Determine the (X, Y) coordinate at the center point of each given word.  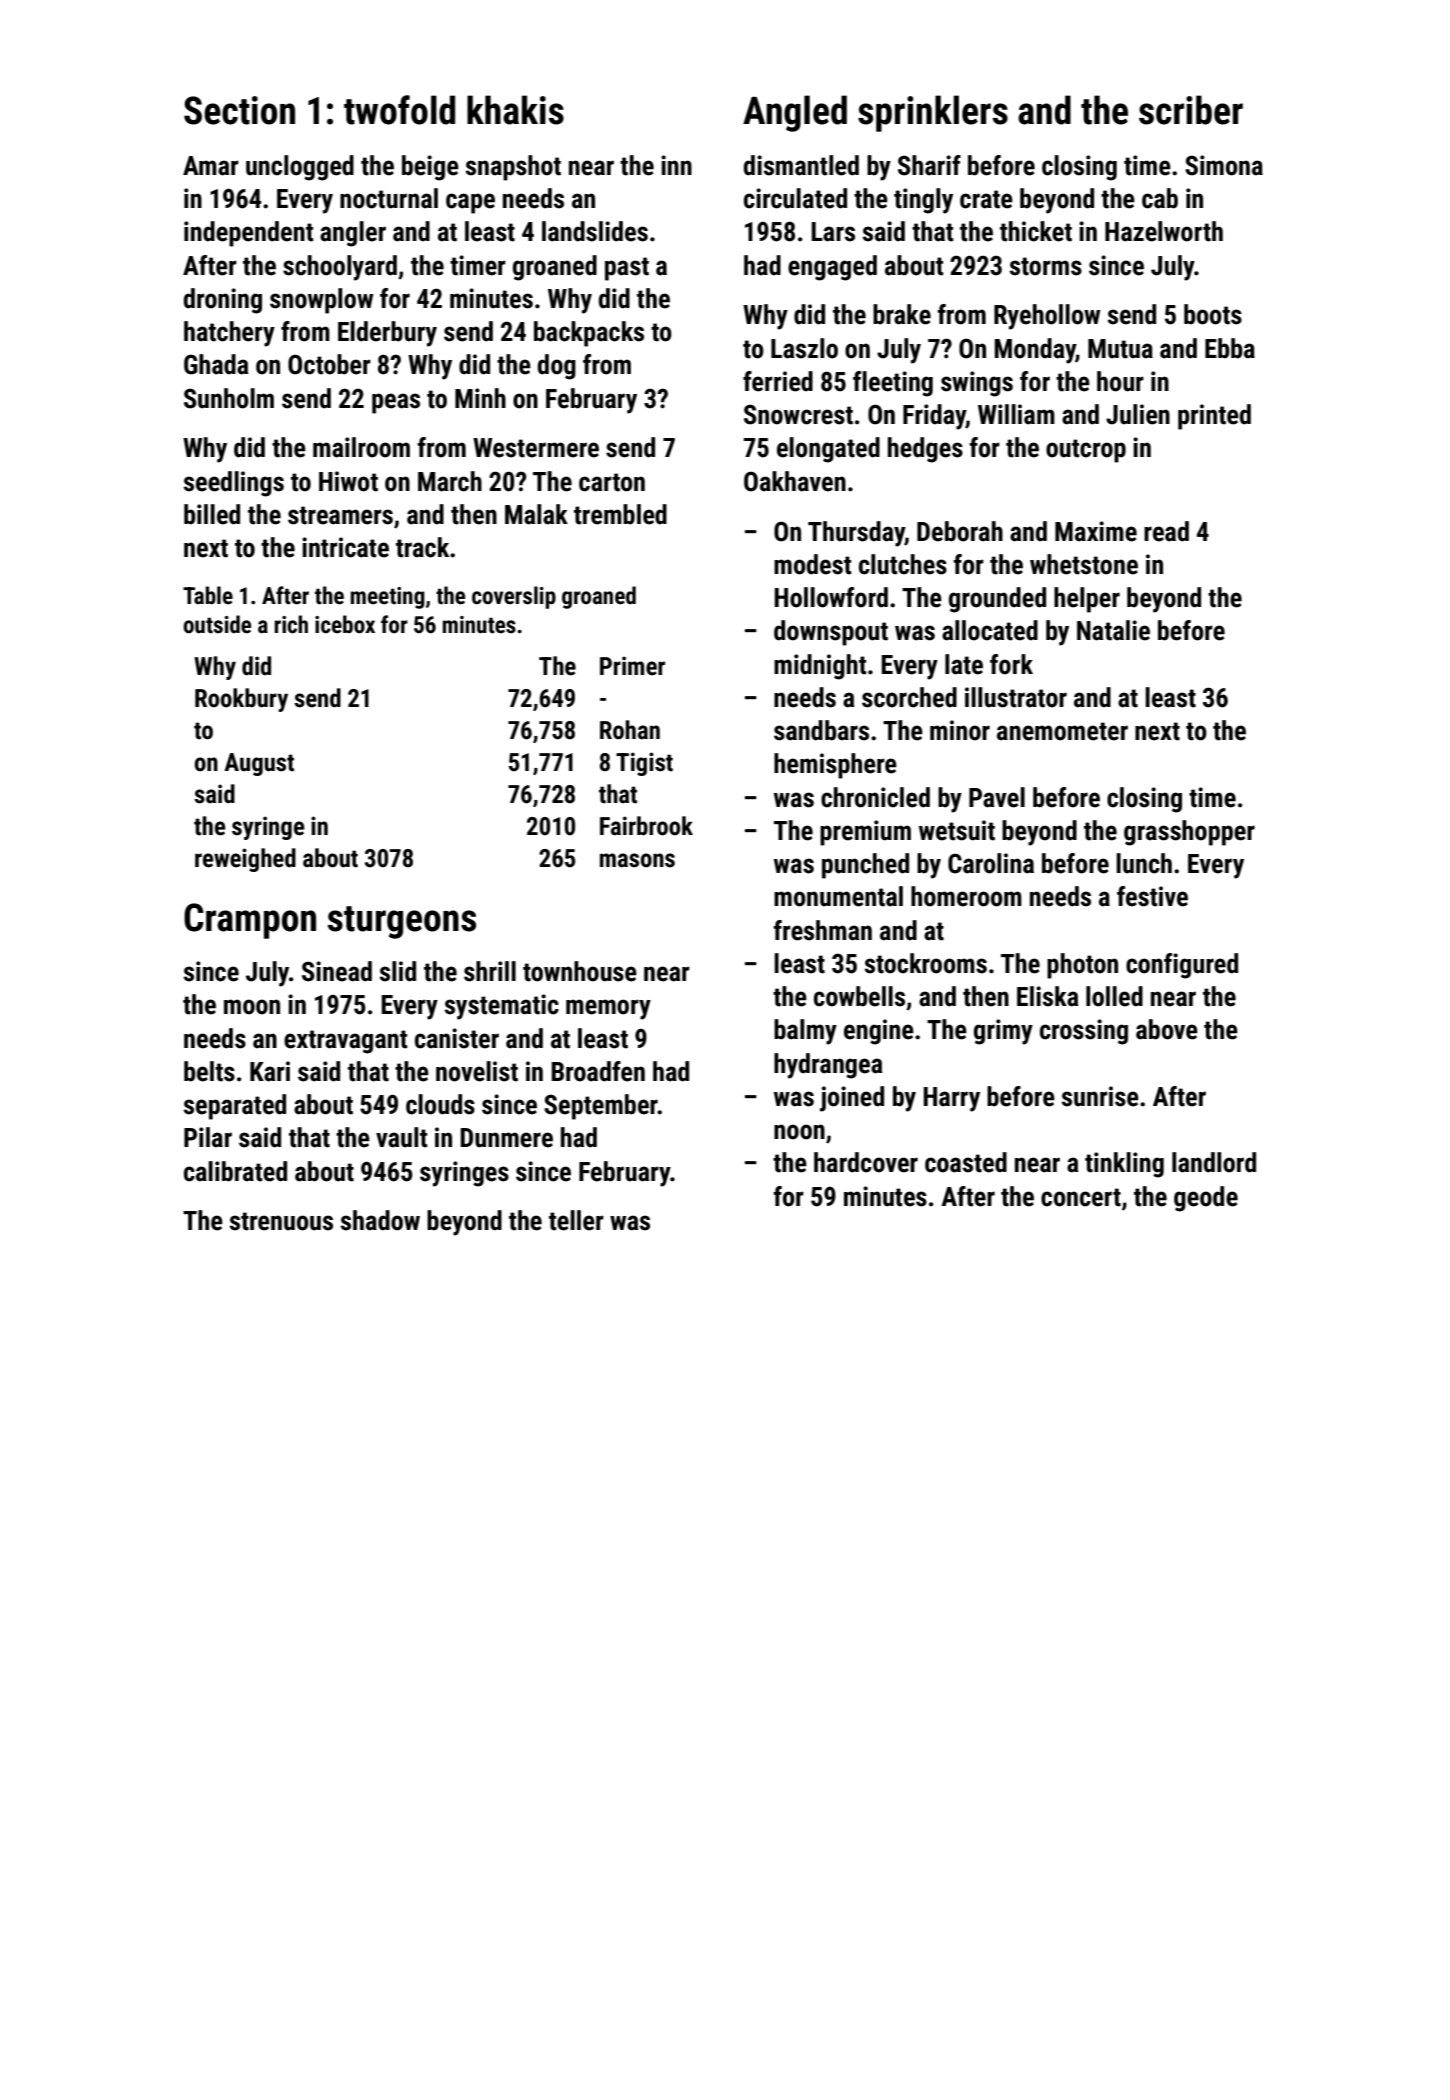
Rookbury (241, 700)
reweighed (245, 860)
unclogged (300, 168)
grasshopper (1189, 833)
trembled (620, 514)
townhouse (580, 971)
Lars (833, 232)
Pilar (208, 1137)
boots (1213, 314)
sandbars (821, 730)
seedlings (234, 484)
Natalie (1113, 630)
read (1166, 531)
